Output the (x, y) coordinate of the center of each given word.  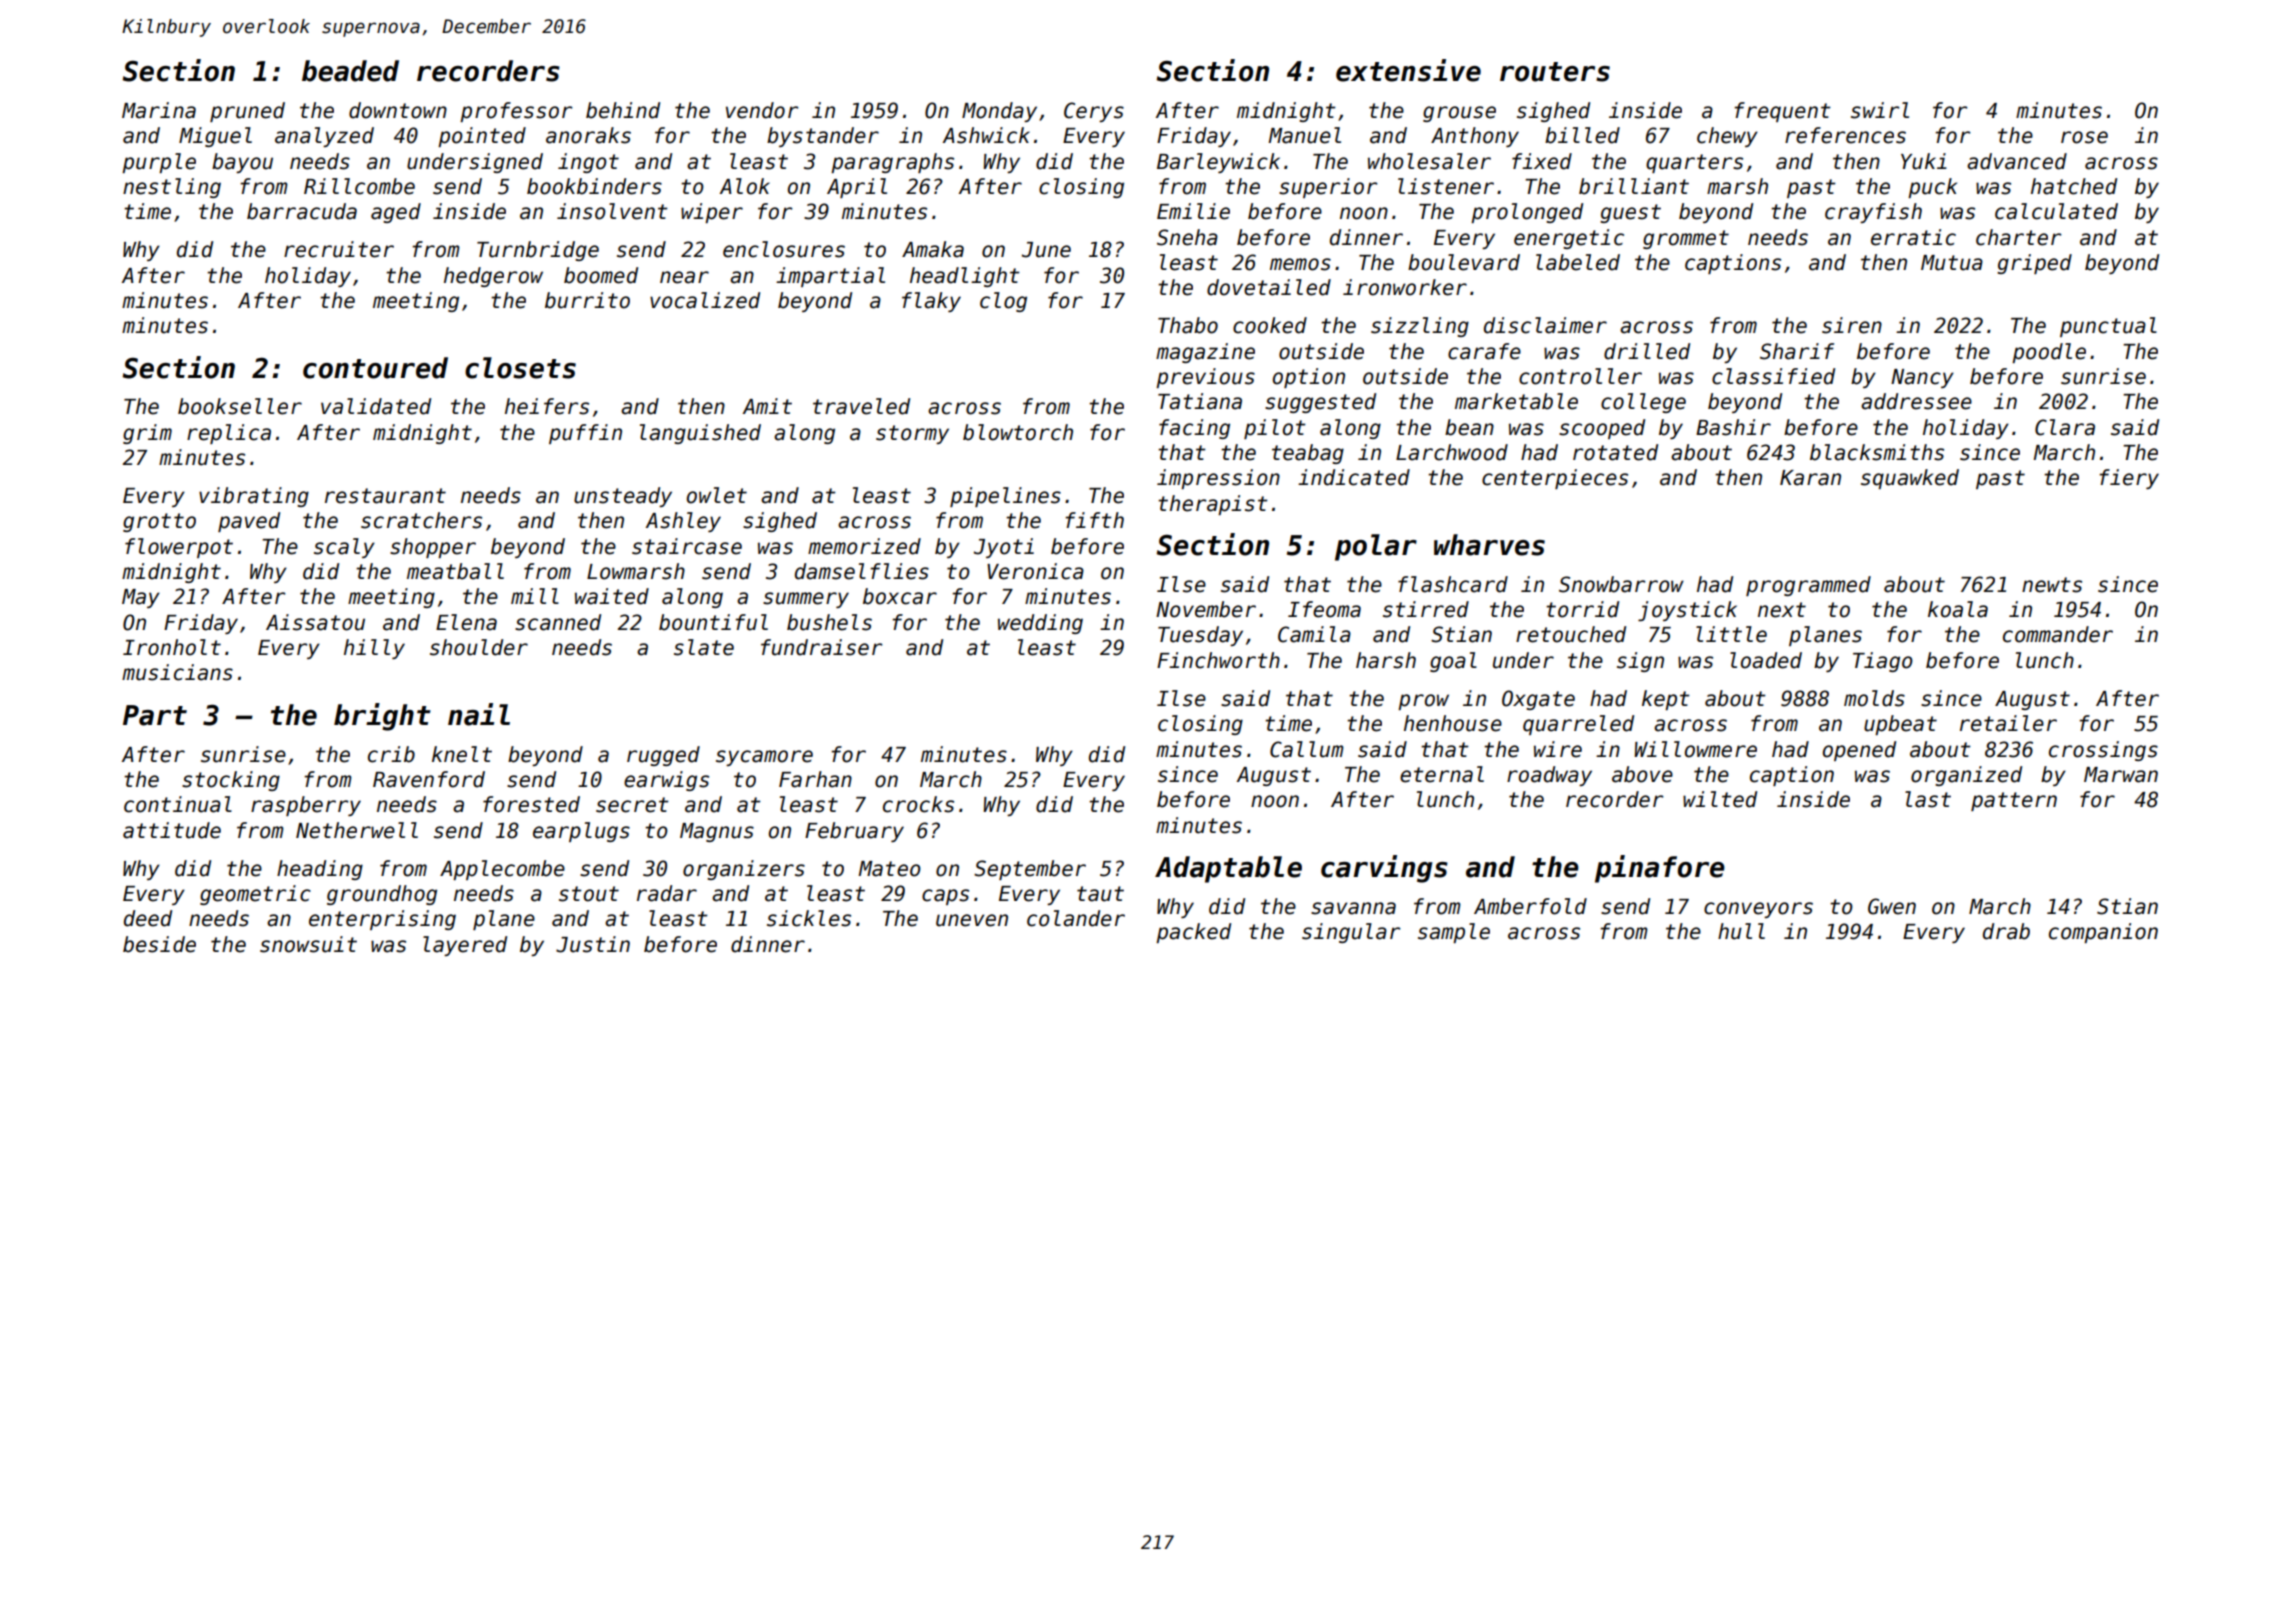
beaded (350, 71)
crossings (2103, 751)
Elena (466, 622)
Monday (999, 112)
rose (2084, 137)
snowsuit (308, 944)
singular (1351, 933)
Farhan (815, 779)
